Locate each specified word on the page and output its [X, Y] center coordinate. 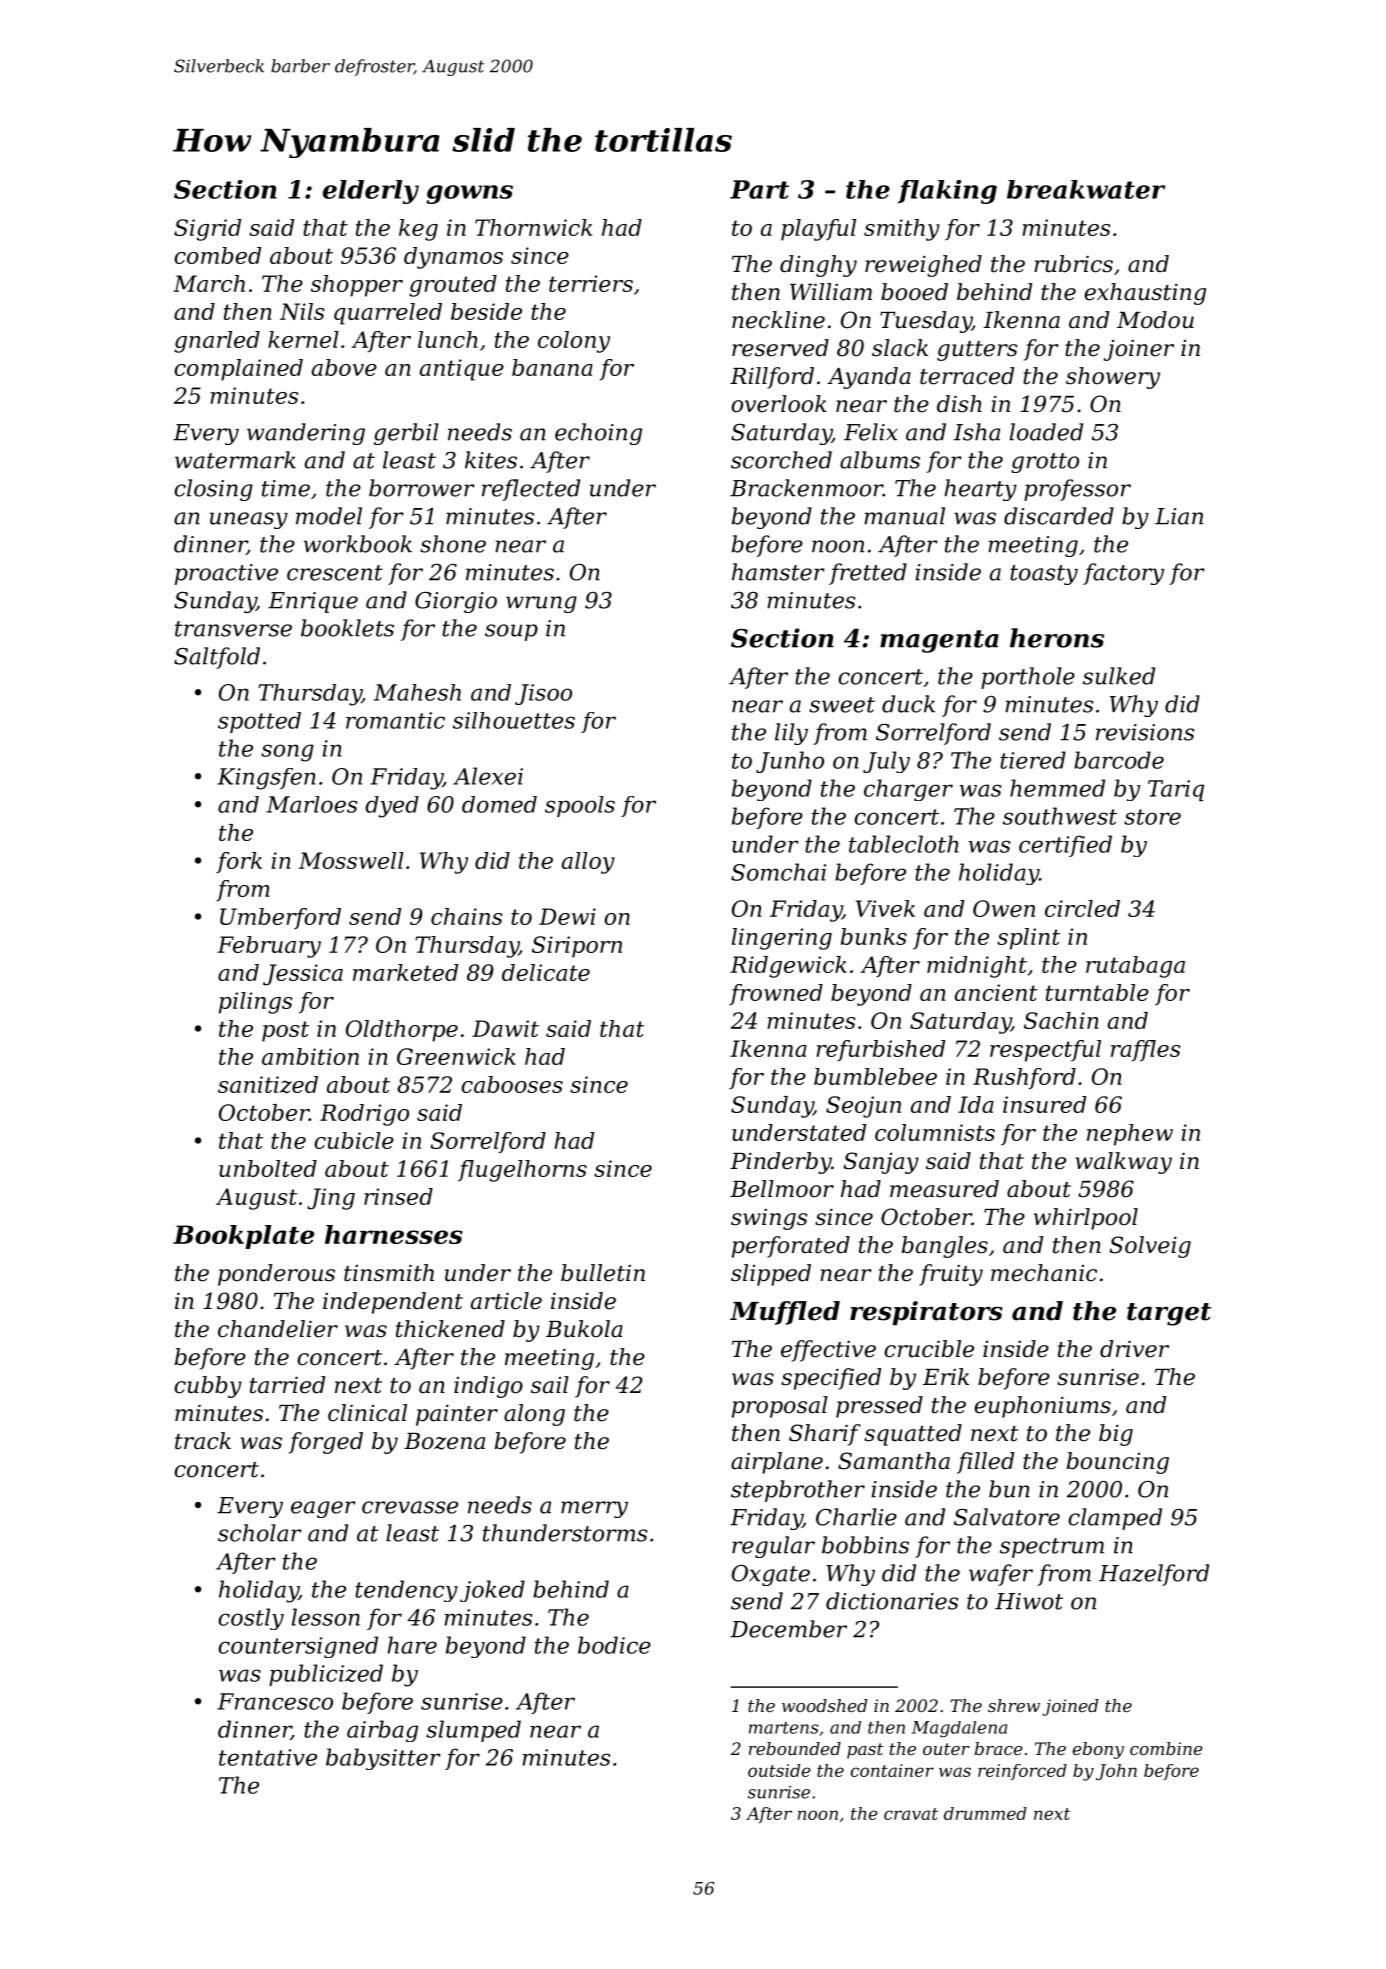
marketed [405, 972]
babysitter [383, 1759]
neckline [778, 320]
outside [779, 1770]
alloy [588, 863]
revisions [1145, 732]
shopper [357, 286]
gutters [977, 351]
